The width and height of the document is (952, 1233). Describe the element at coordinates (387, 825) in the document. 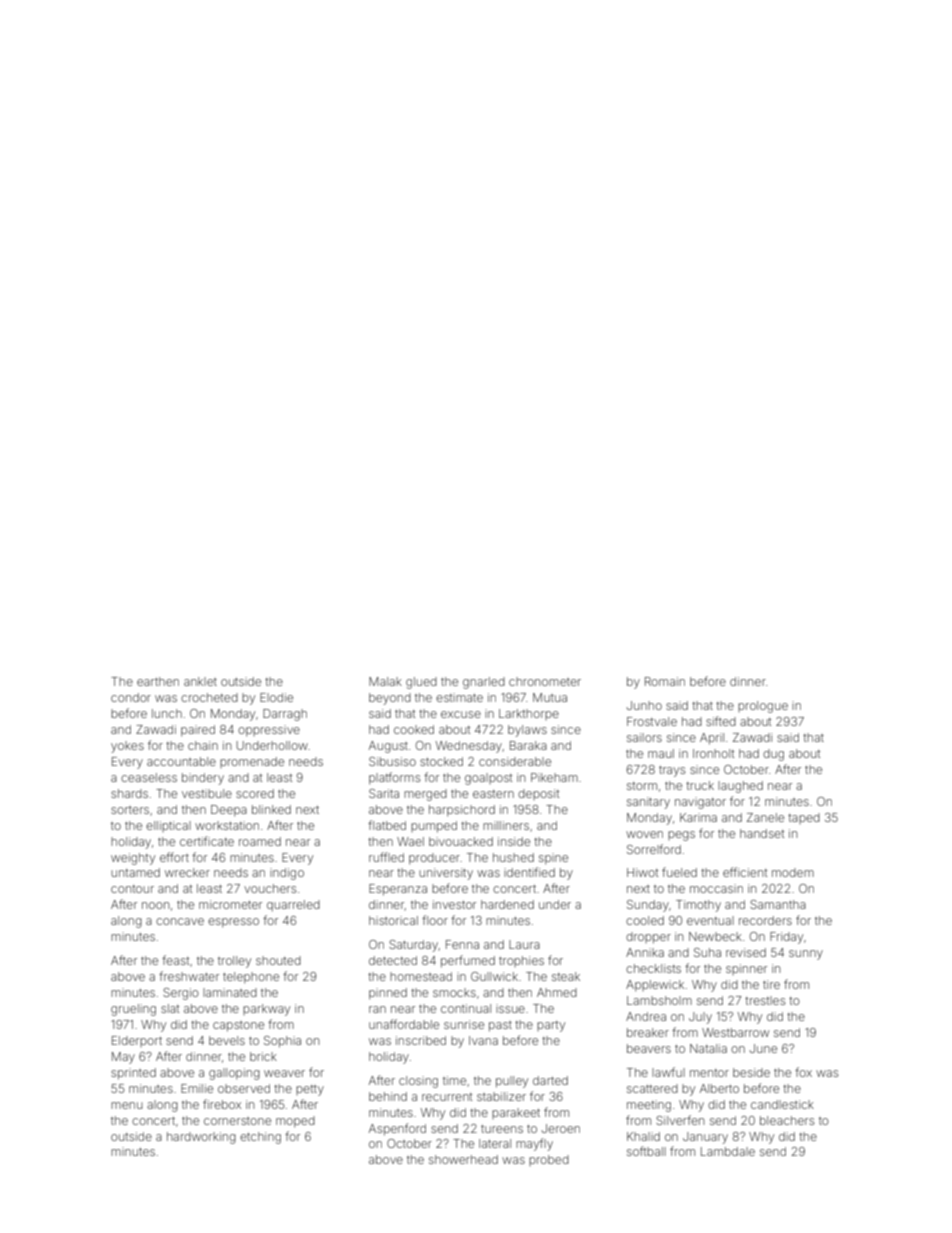

I see `flatbed` at that location.
